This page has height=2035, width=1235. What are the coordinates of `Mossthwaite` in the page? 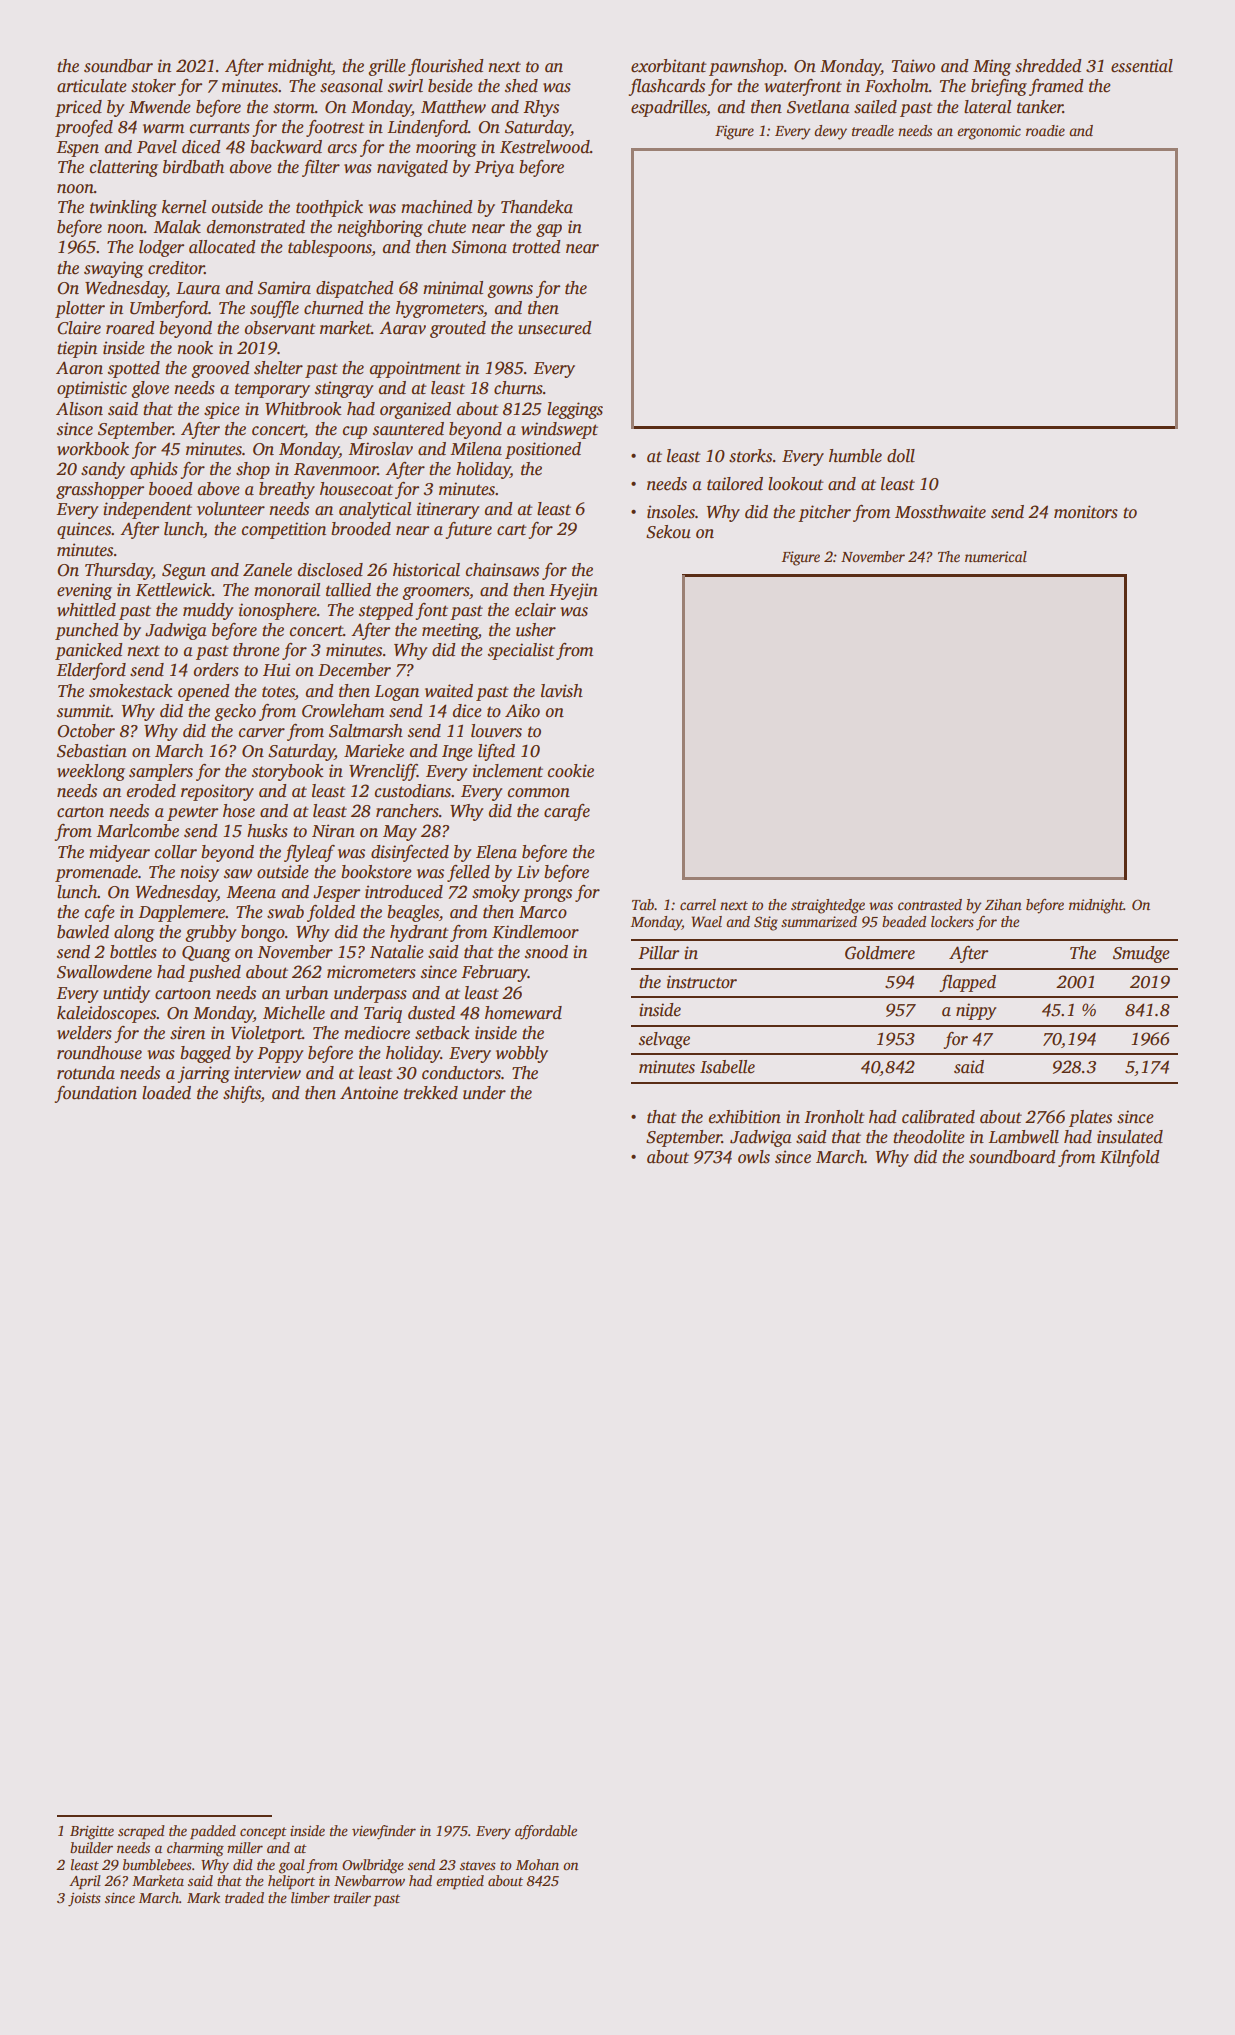 It's located at (940, 512).
